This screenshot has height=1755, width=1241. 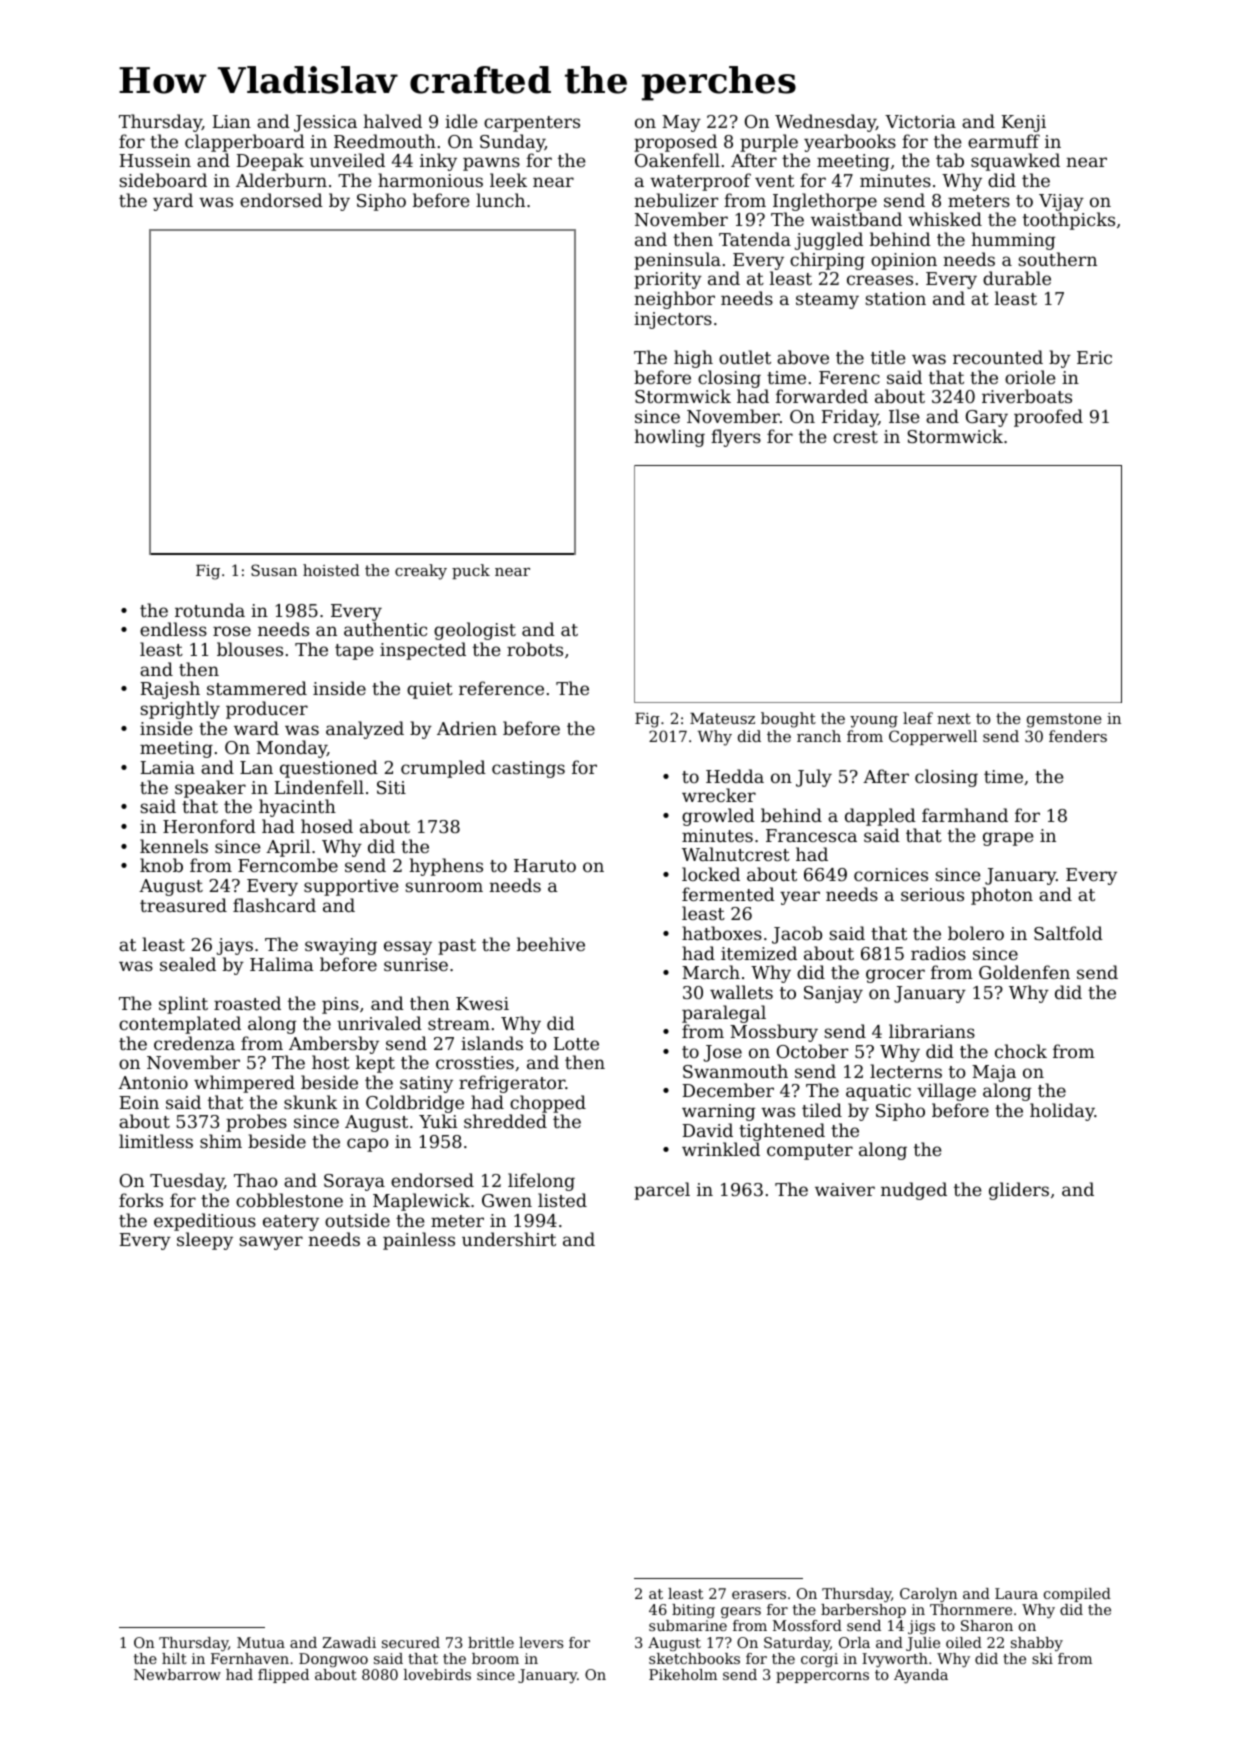 I want to click on Kenji, so click(x=1024, y=123).
